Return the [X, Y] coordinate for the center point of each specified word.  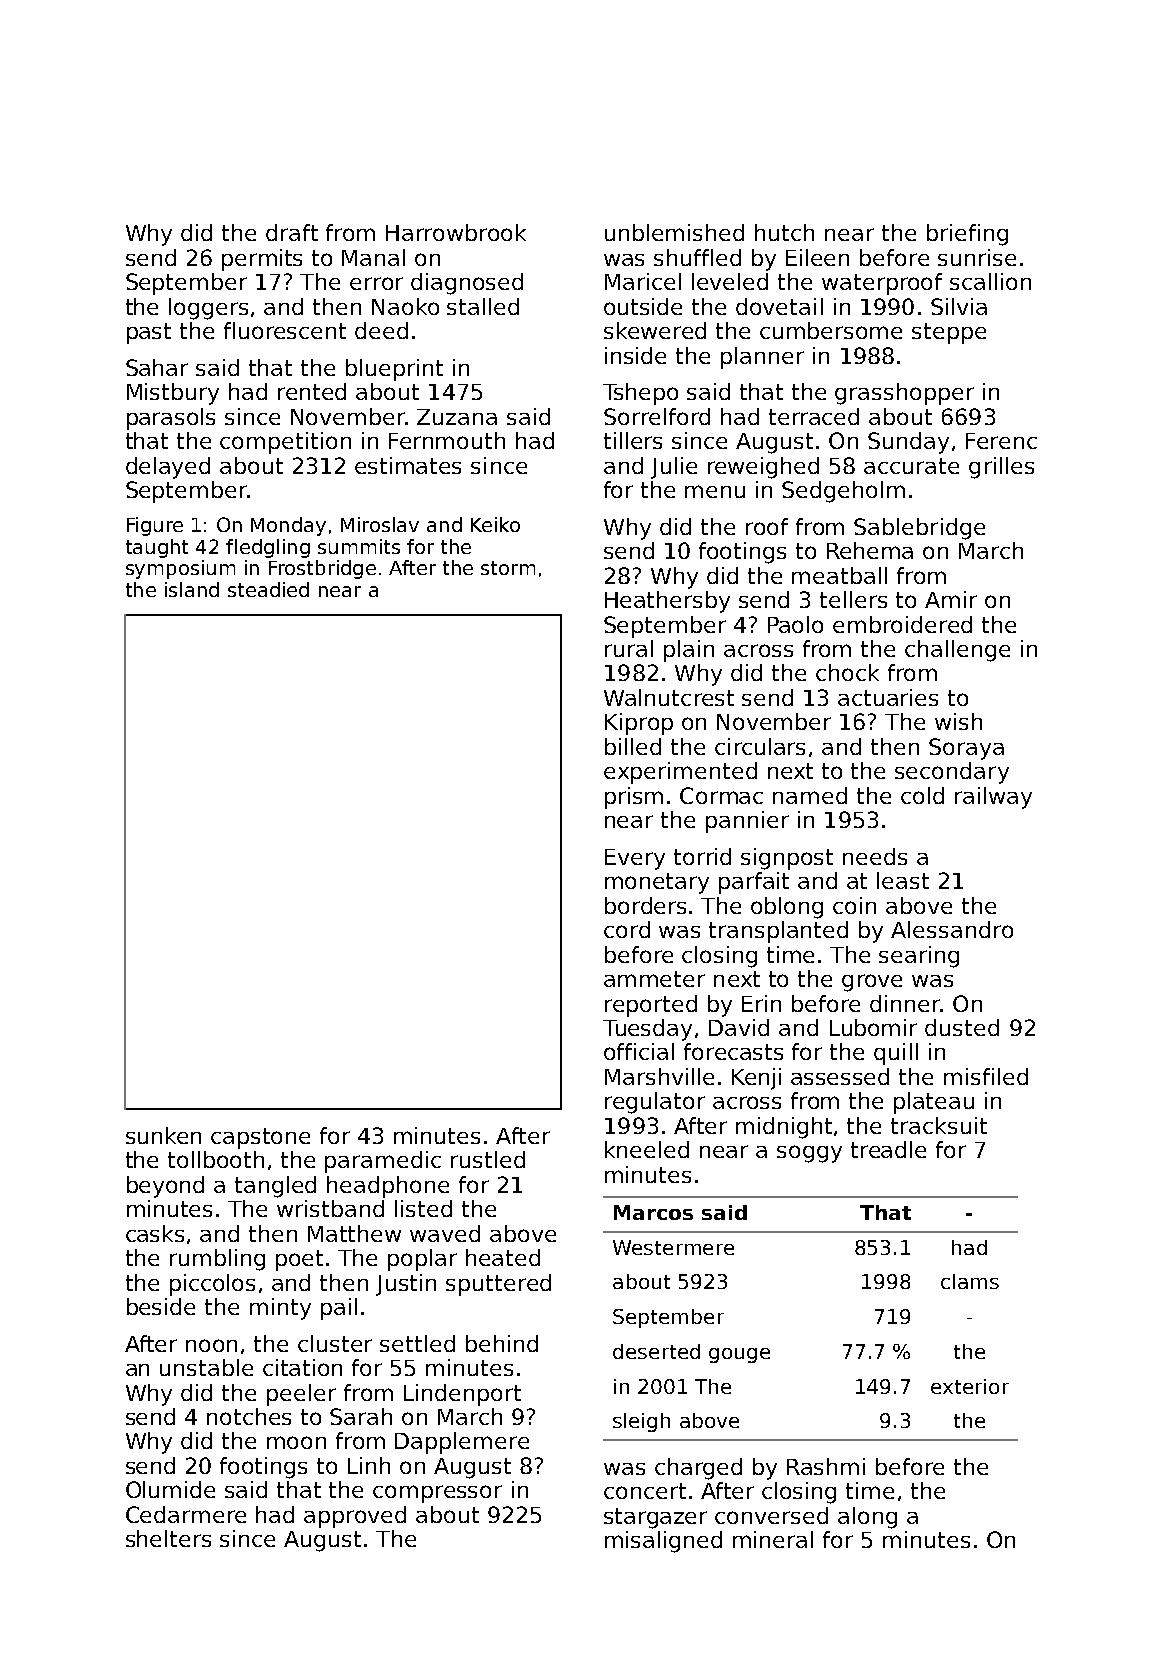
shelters [168, 1538]
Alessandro [952, 929]
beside [161, 1306]
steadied [268, 589]
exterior [970, 1386]
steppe [949, 333]
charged [698, 1469]
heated [503, 1257]
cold [922, 795]
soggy [809, 1154]
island [192, 589]
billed [633, 746]
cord [627, 929]
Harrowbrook [456, 232]
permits [262, 260]
